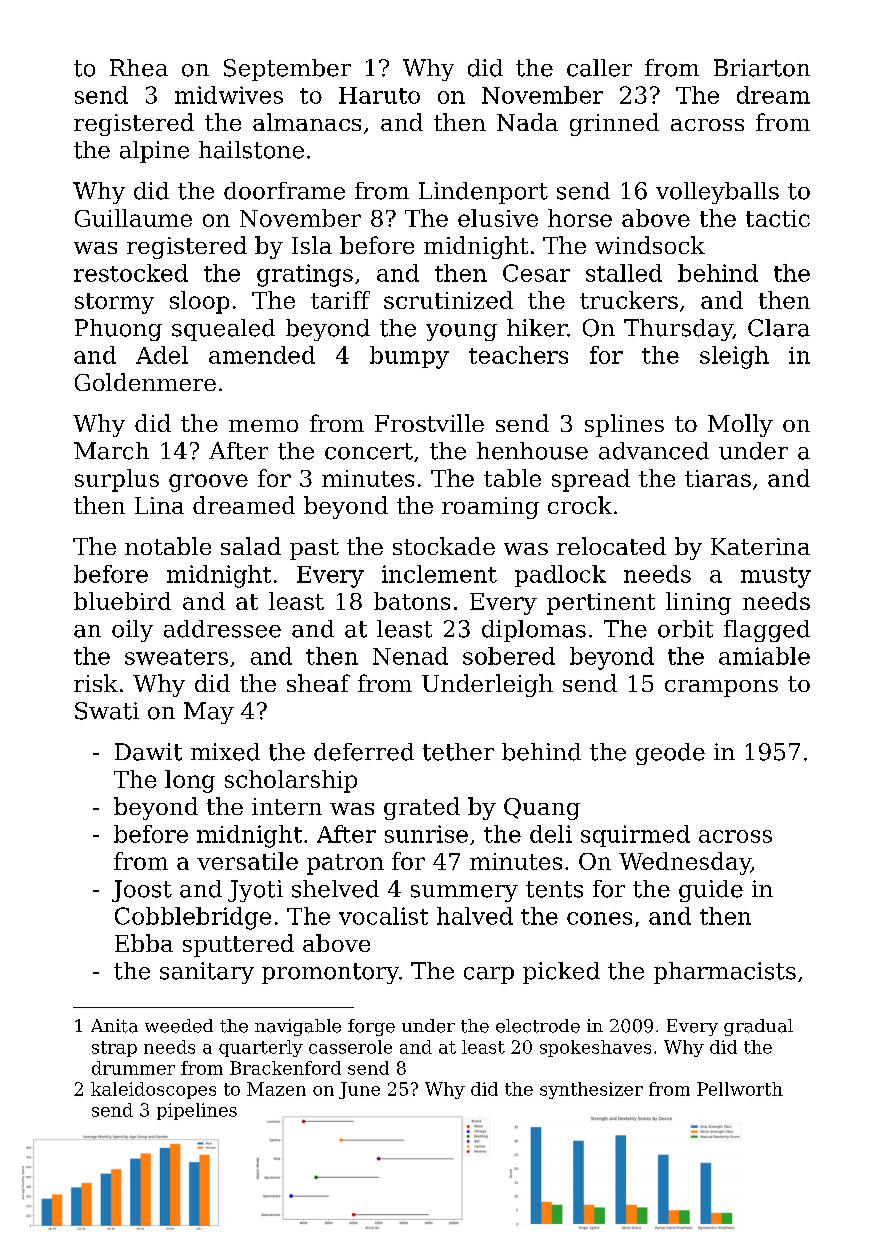 This screenshot has height=1255, width=884. What do you see at coordinates (159, 505) in the screenshot?
I see `Lina` at bounding box center [159, 505].
